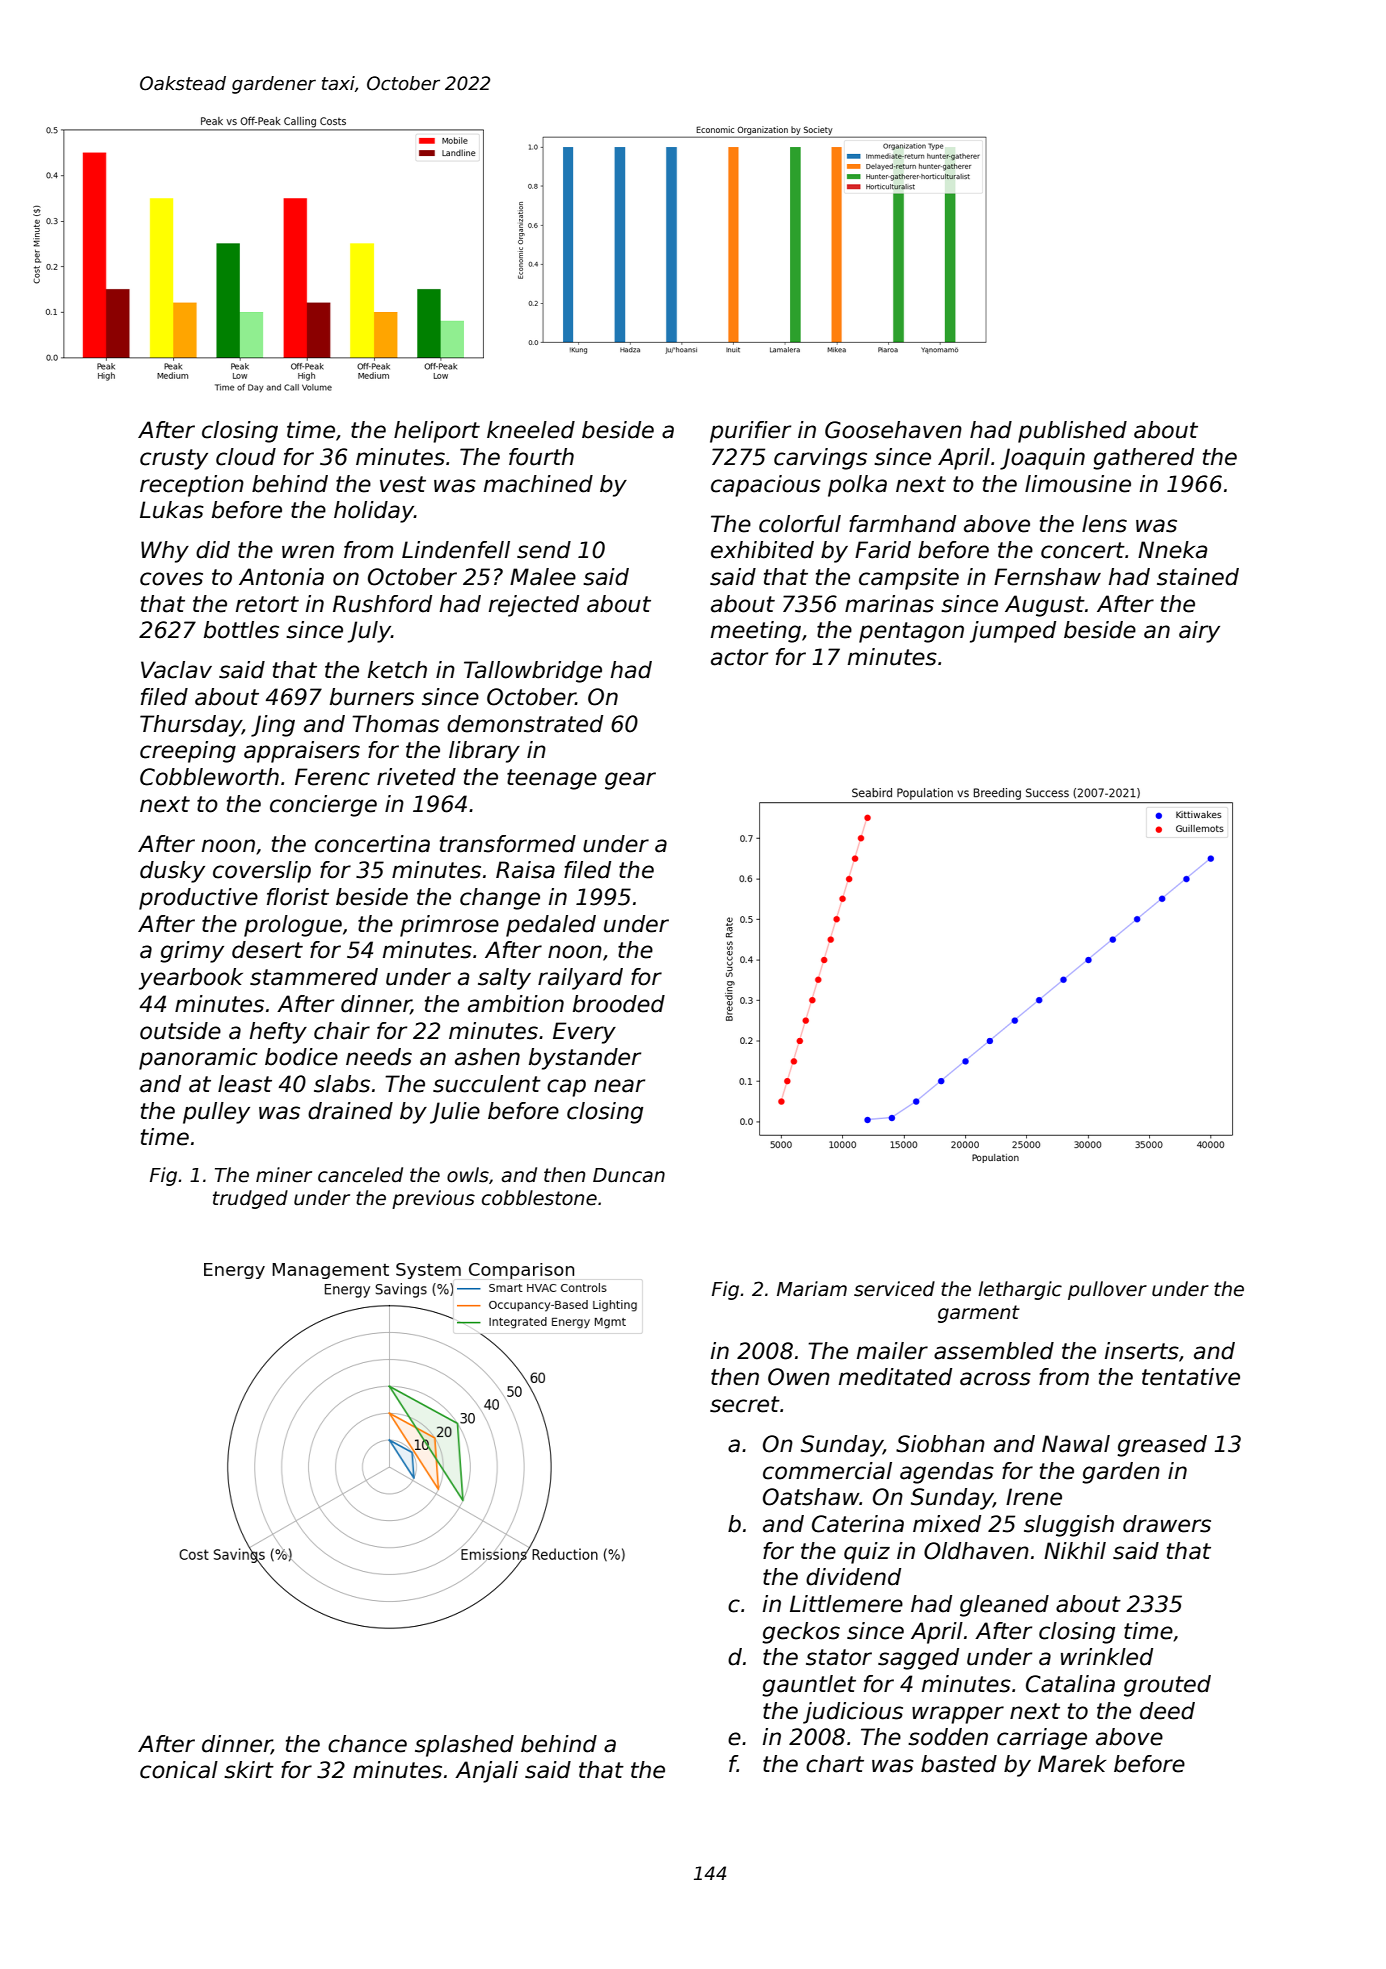 The width and height of the page is (1386, 1969). Describe the element at coordinates (533, 672) in the page. I see `Tallowbridge` at that location.
